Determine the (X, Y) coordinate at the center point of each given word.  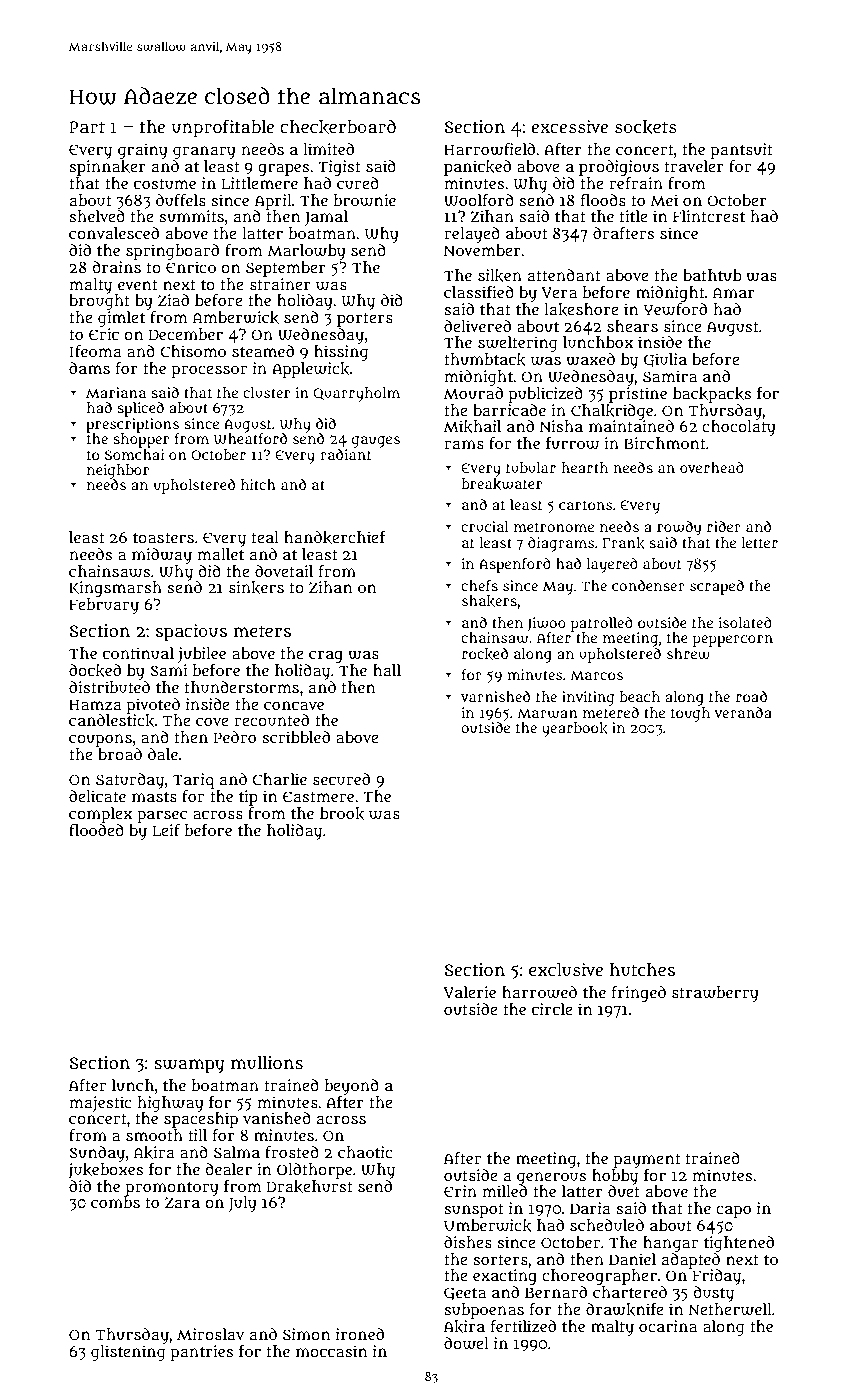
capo (733, 1211)
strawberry (715, 994)
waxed (590, 359)
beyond (352, 1087)
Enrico (191, 267)
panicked (477, 168)
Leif (166, 830)
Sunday (97, 1154)
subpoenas (484, 1311)
